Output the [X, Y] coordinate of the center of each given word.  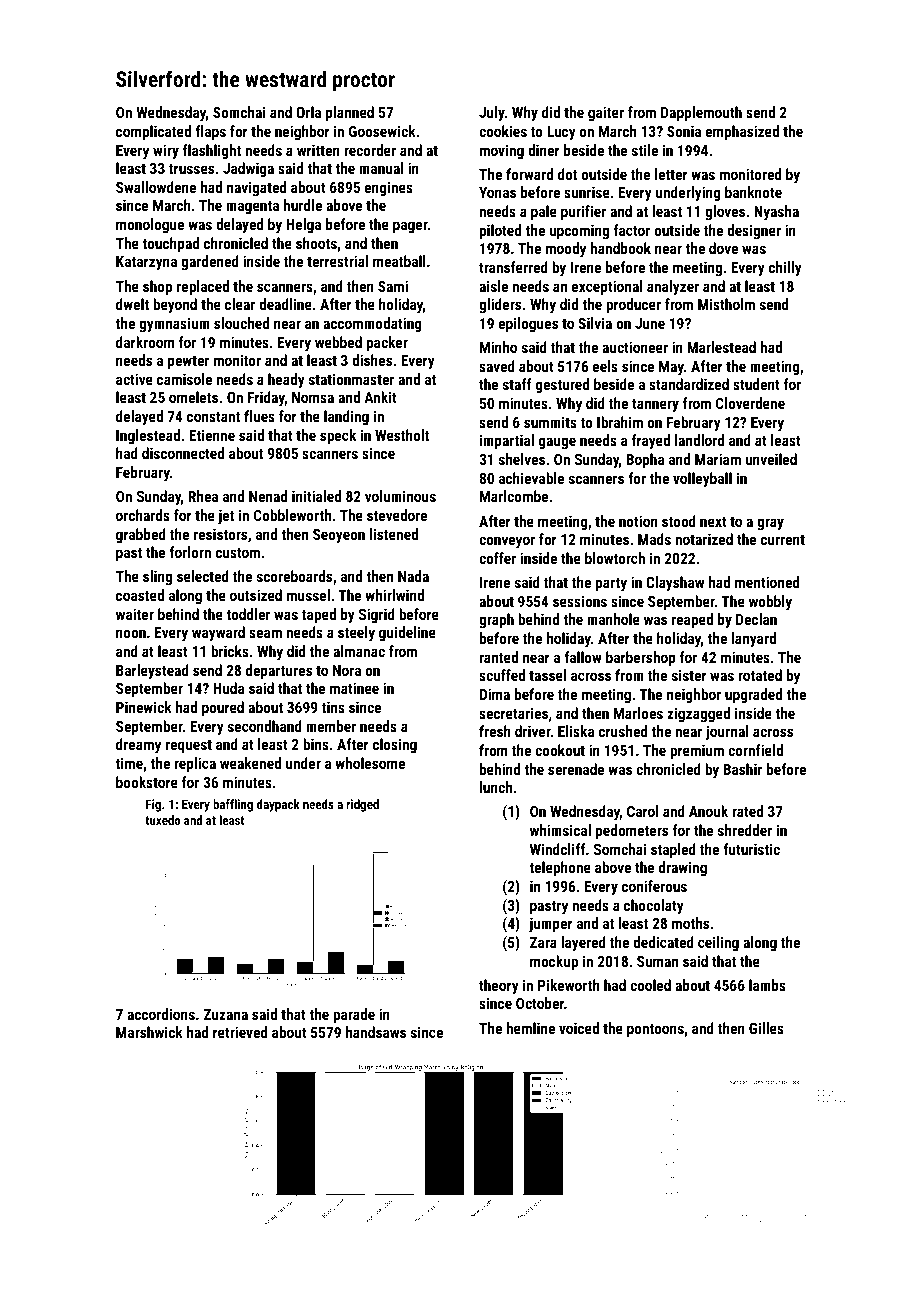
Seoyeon [339, 536]
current [783, 540]
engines [389, 188]
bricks [230, 651]
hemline [530, 1028]
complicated [153, 132]
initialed [316, 496]
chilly [785, 269]
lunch [496, 787]
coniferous [654, 886]
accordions [161, 1014]
